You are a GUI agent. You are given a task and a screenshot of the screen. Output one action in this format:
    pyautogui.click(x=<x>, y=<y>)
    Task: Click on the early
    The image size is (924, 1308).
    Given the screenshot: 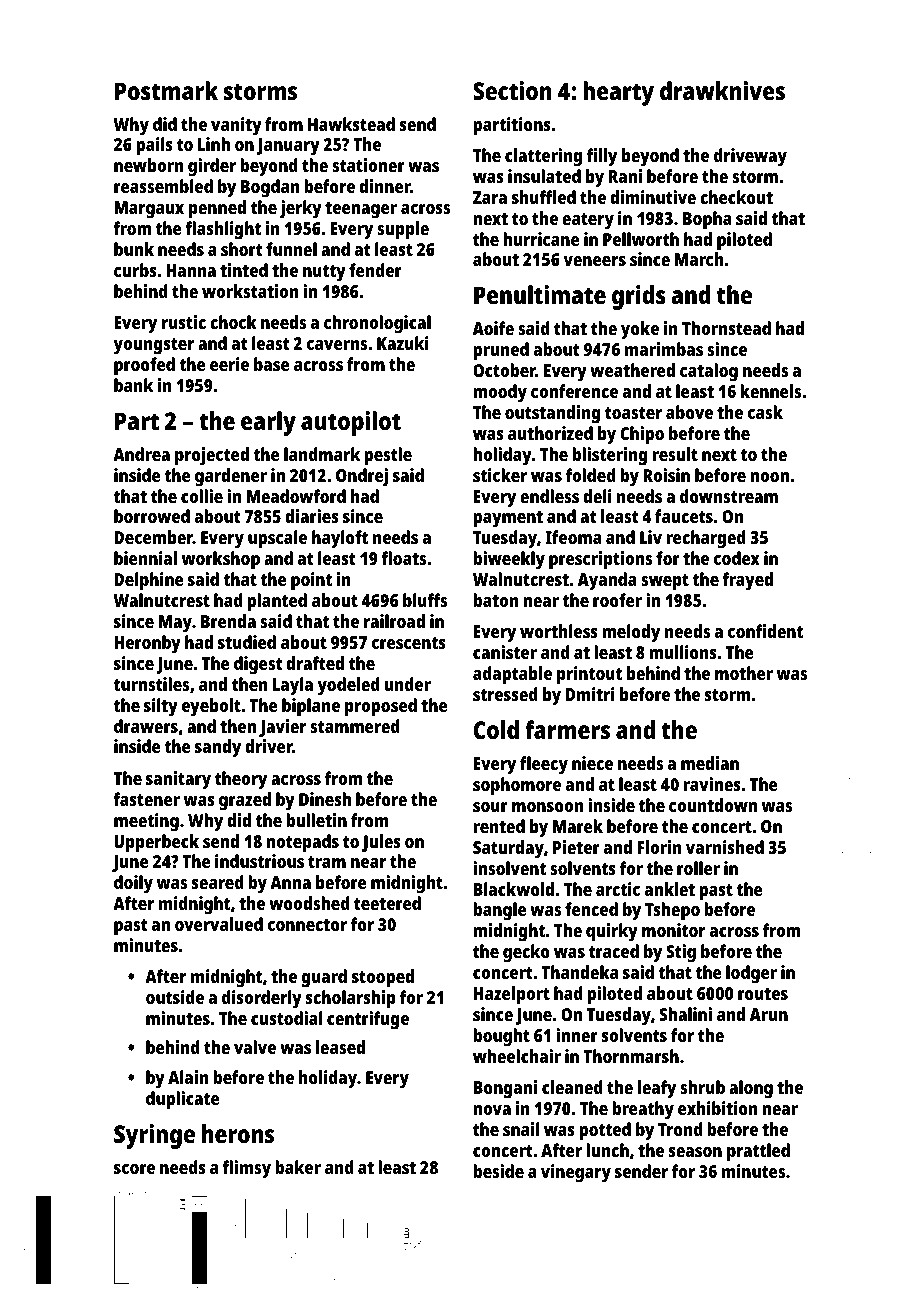 What is the action you would take?
    pyautogui.click(x=268, y=423)
